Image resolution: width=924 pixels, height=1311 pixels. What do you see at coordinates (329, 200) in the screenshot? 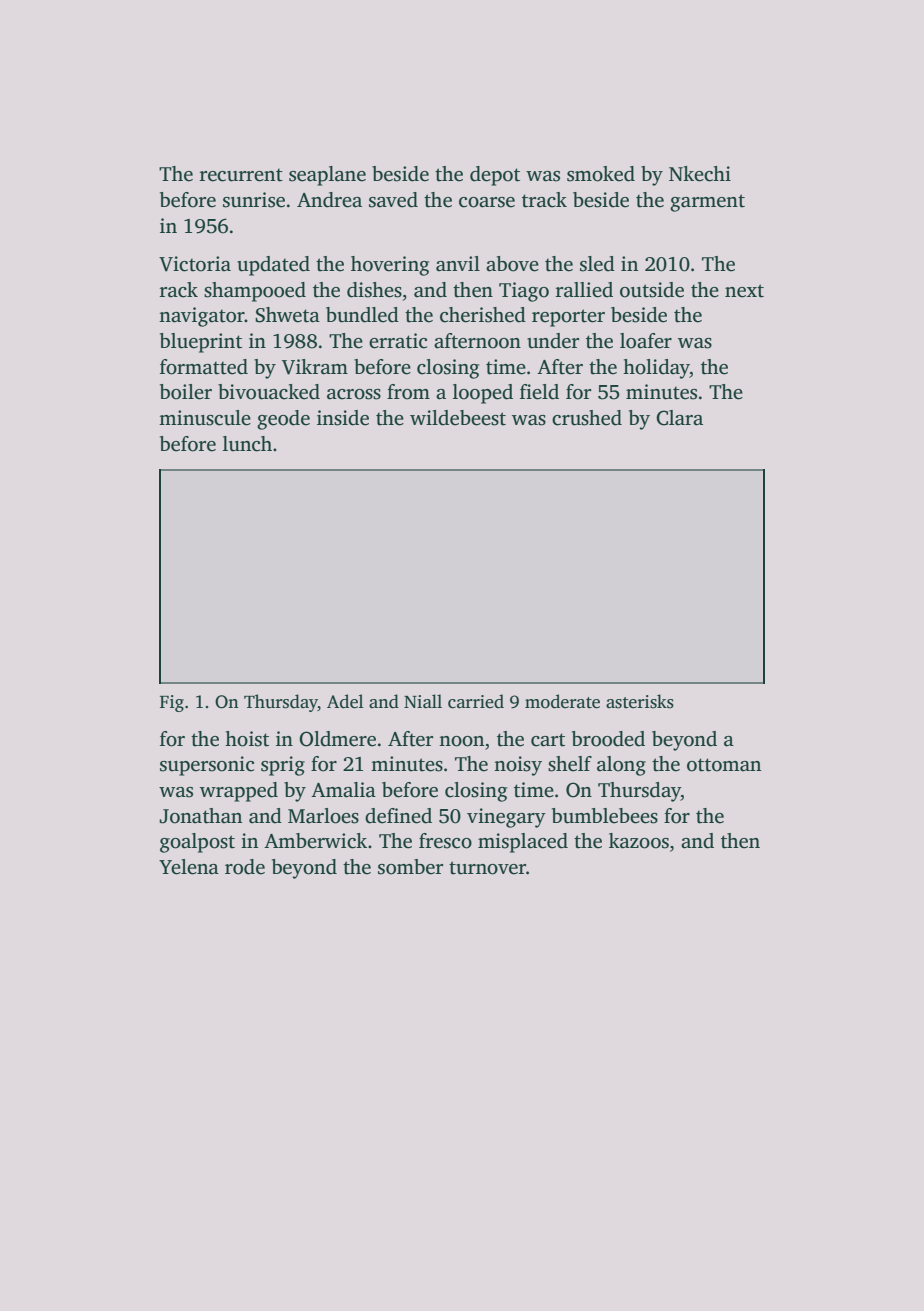
I see `Andrea` at bounding box center [329, 200].
